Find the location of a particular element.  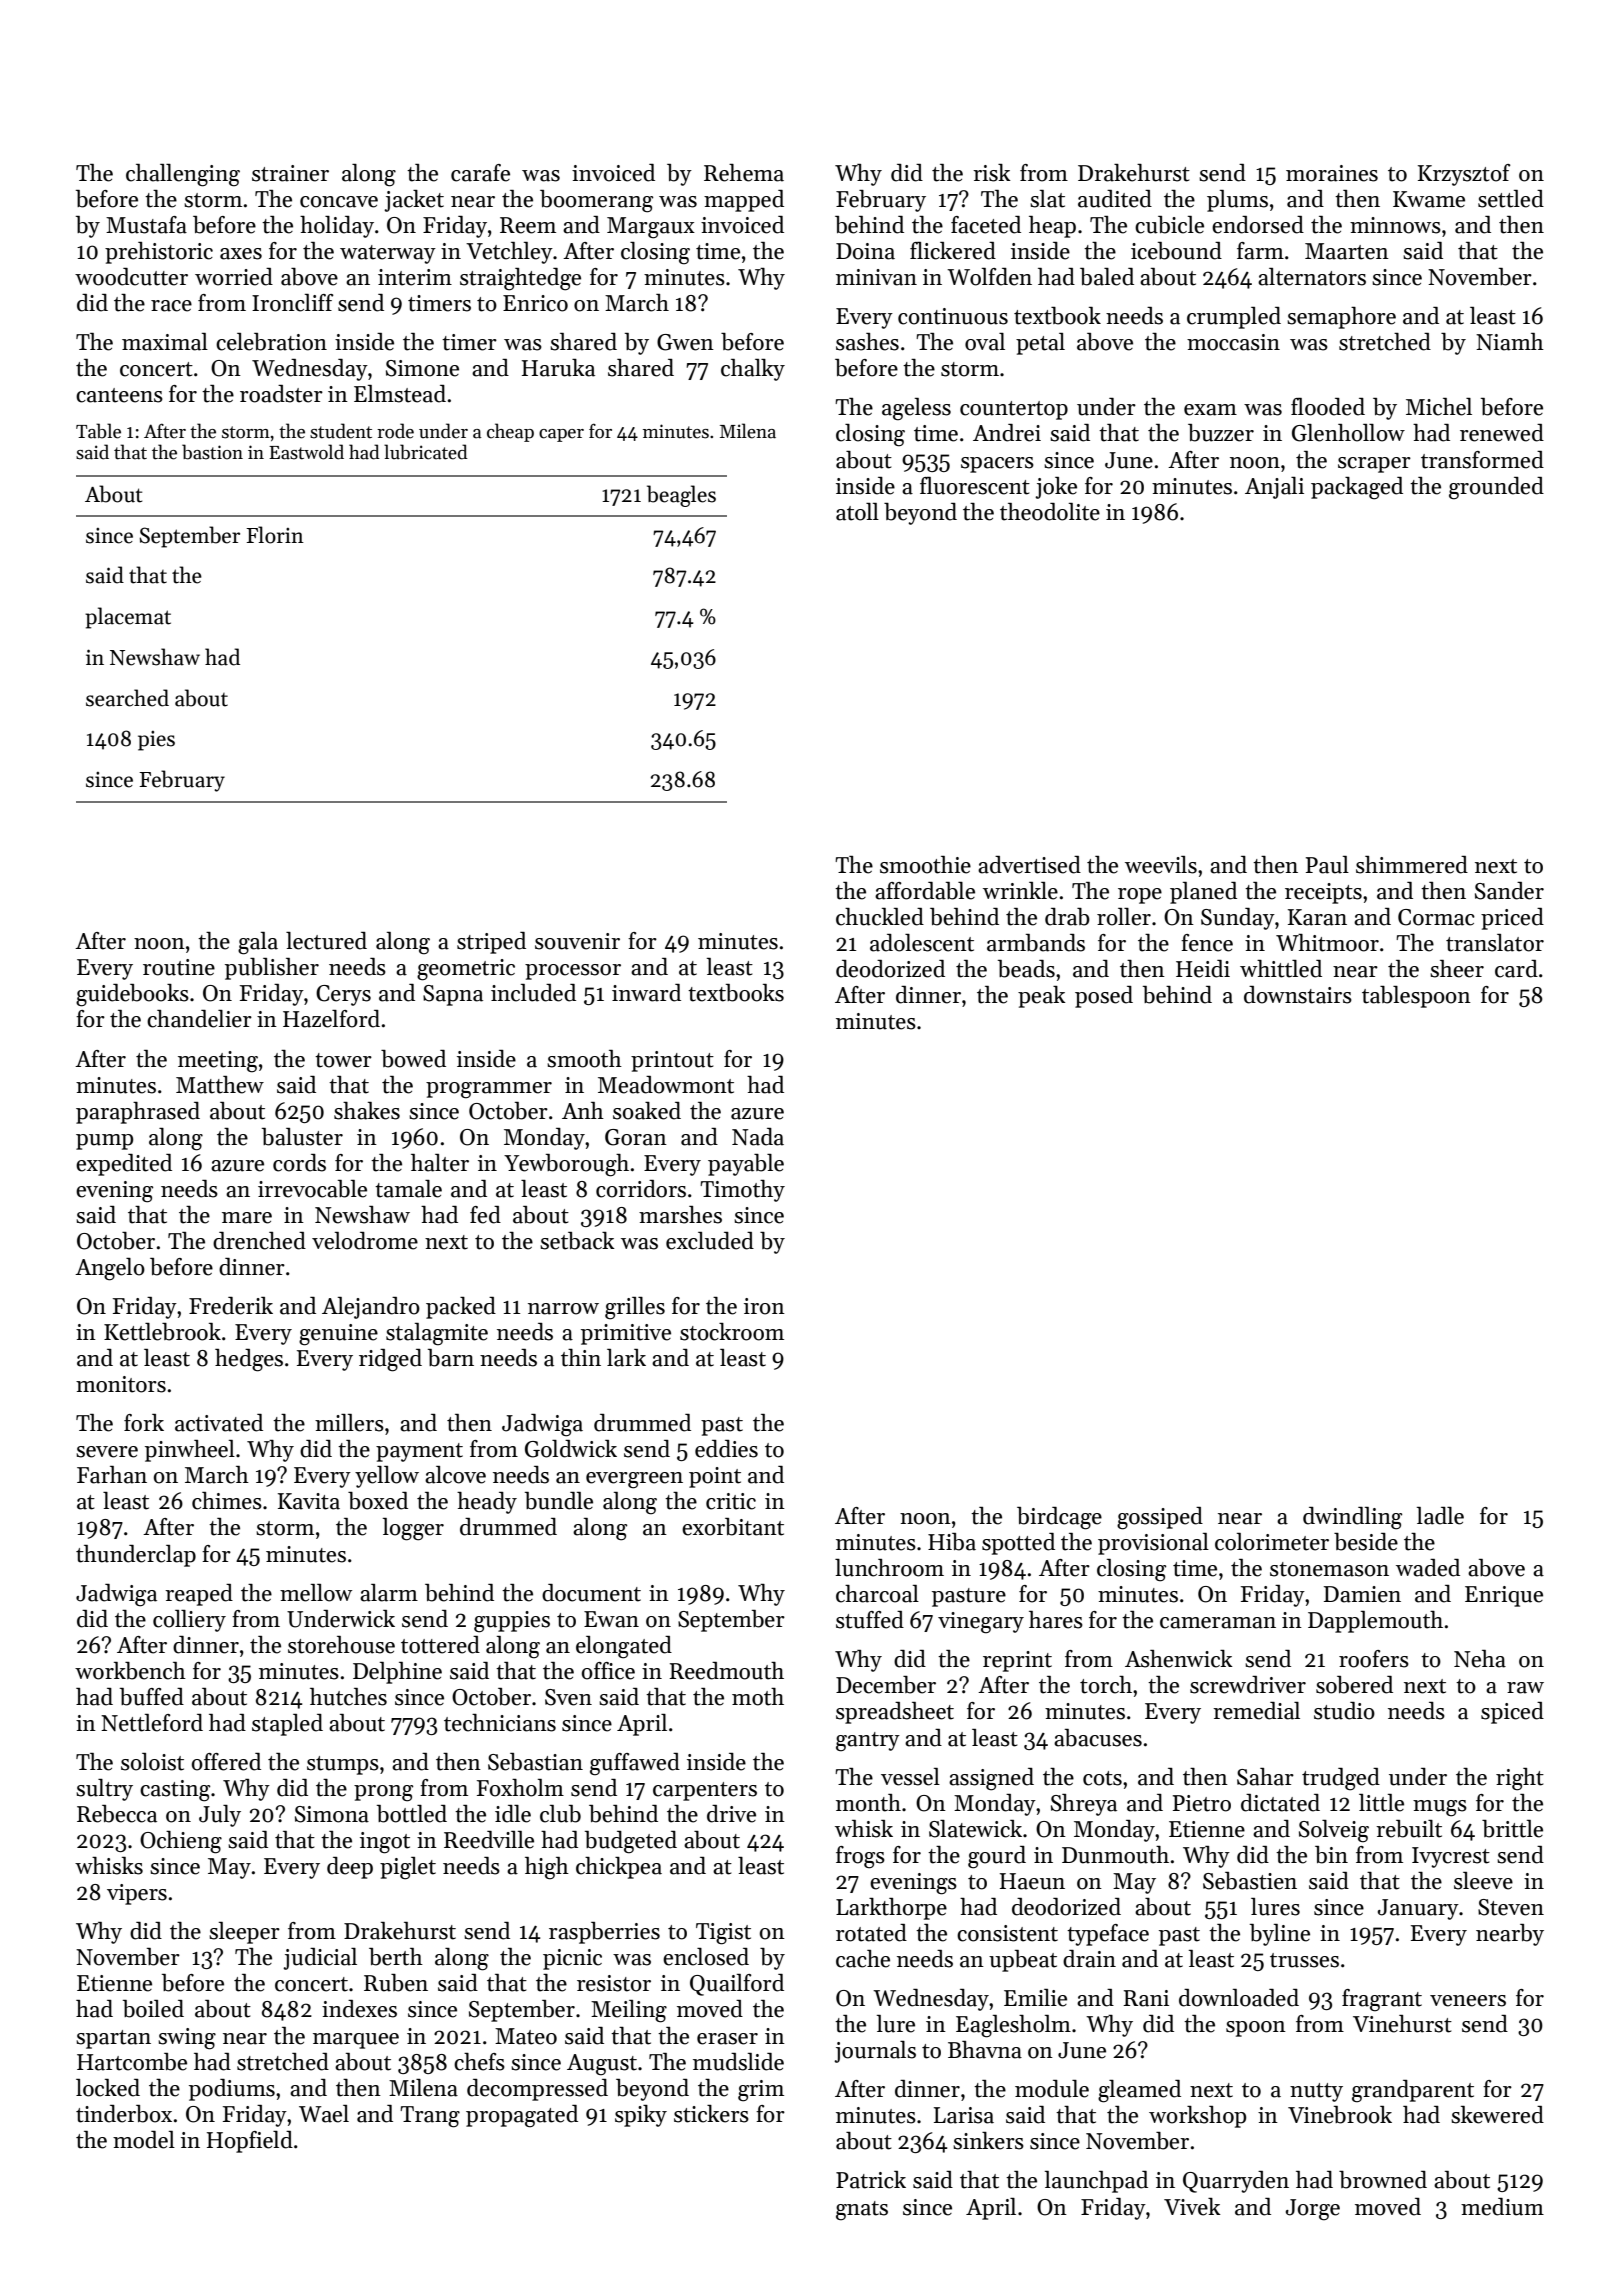

eddies is located at coordinates (726, 1449).
